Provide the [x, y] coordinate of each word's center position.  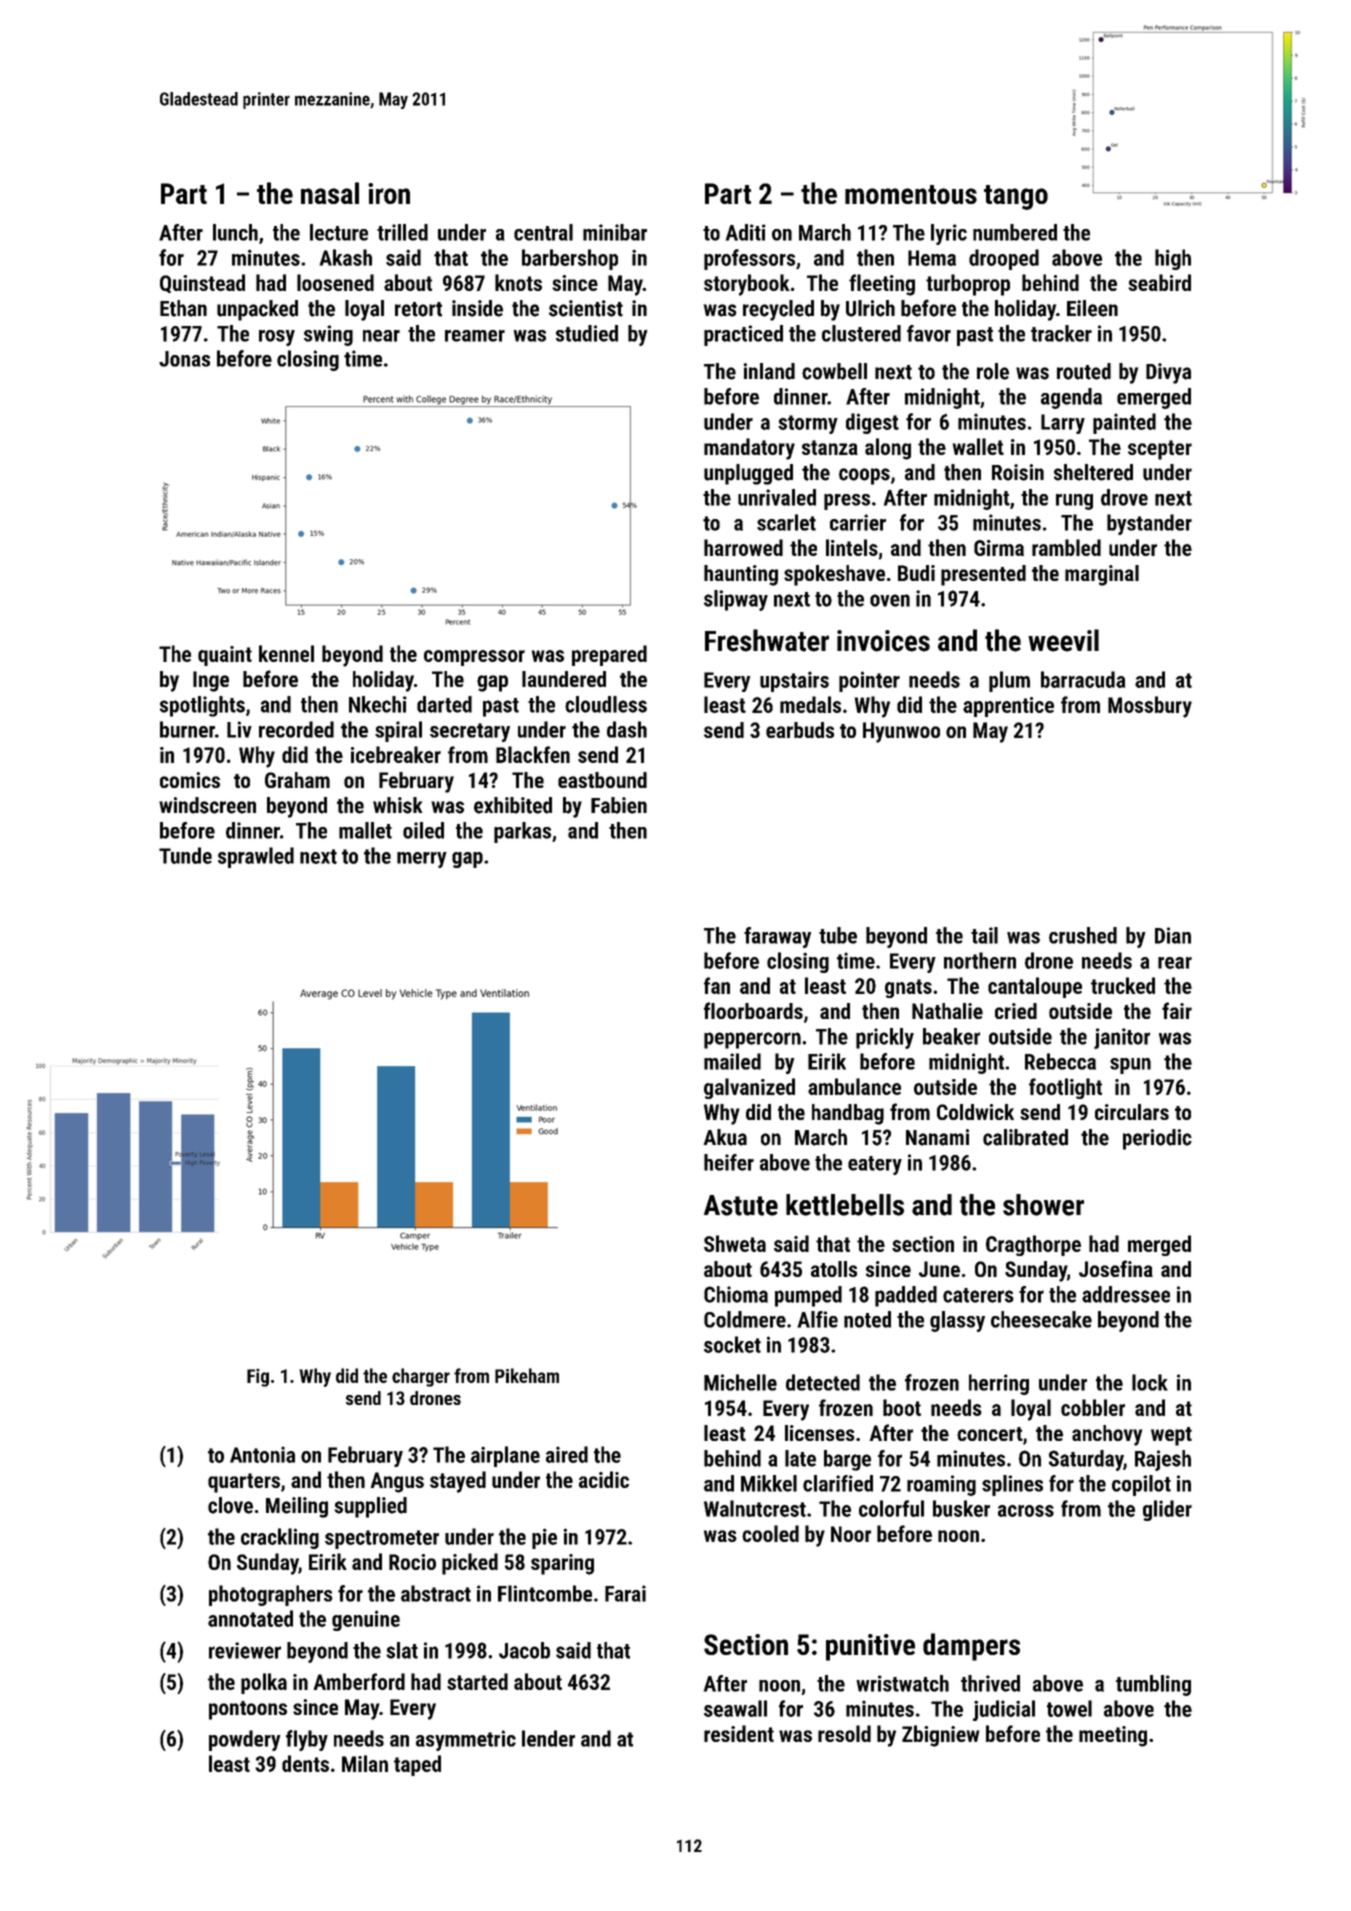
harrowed [743, 547]
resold [844, 1733]
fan [717, 985]
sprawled [256, 857]
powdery [245, 1740]
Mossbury [1150, 707]
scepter [1160, 450]
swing [328, 335]
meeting [1113, 1736]
